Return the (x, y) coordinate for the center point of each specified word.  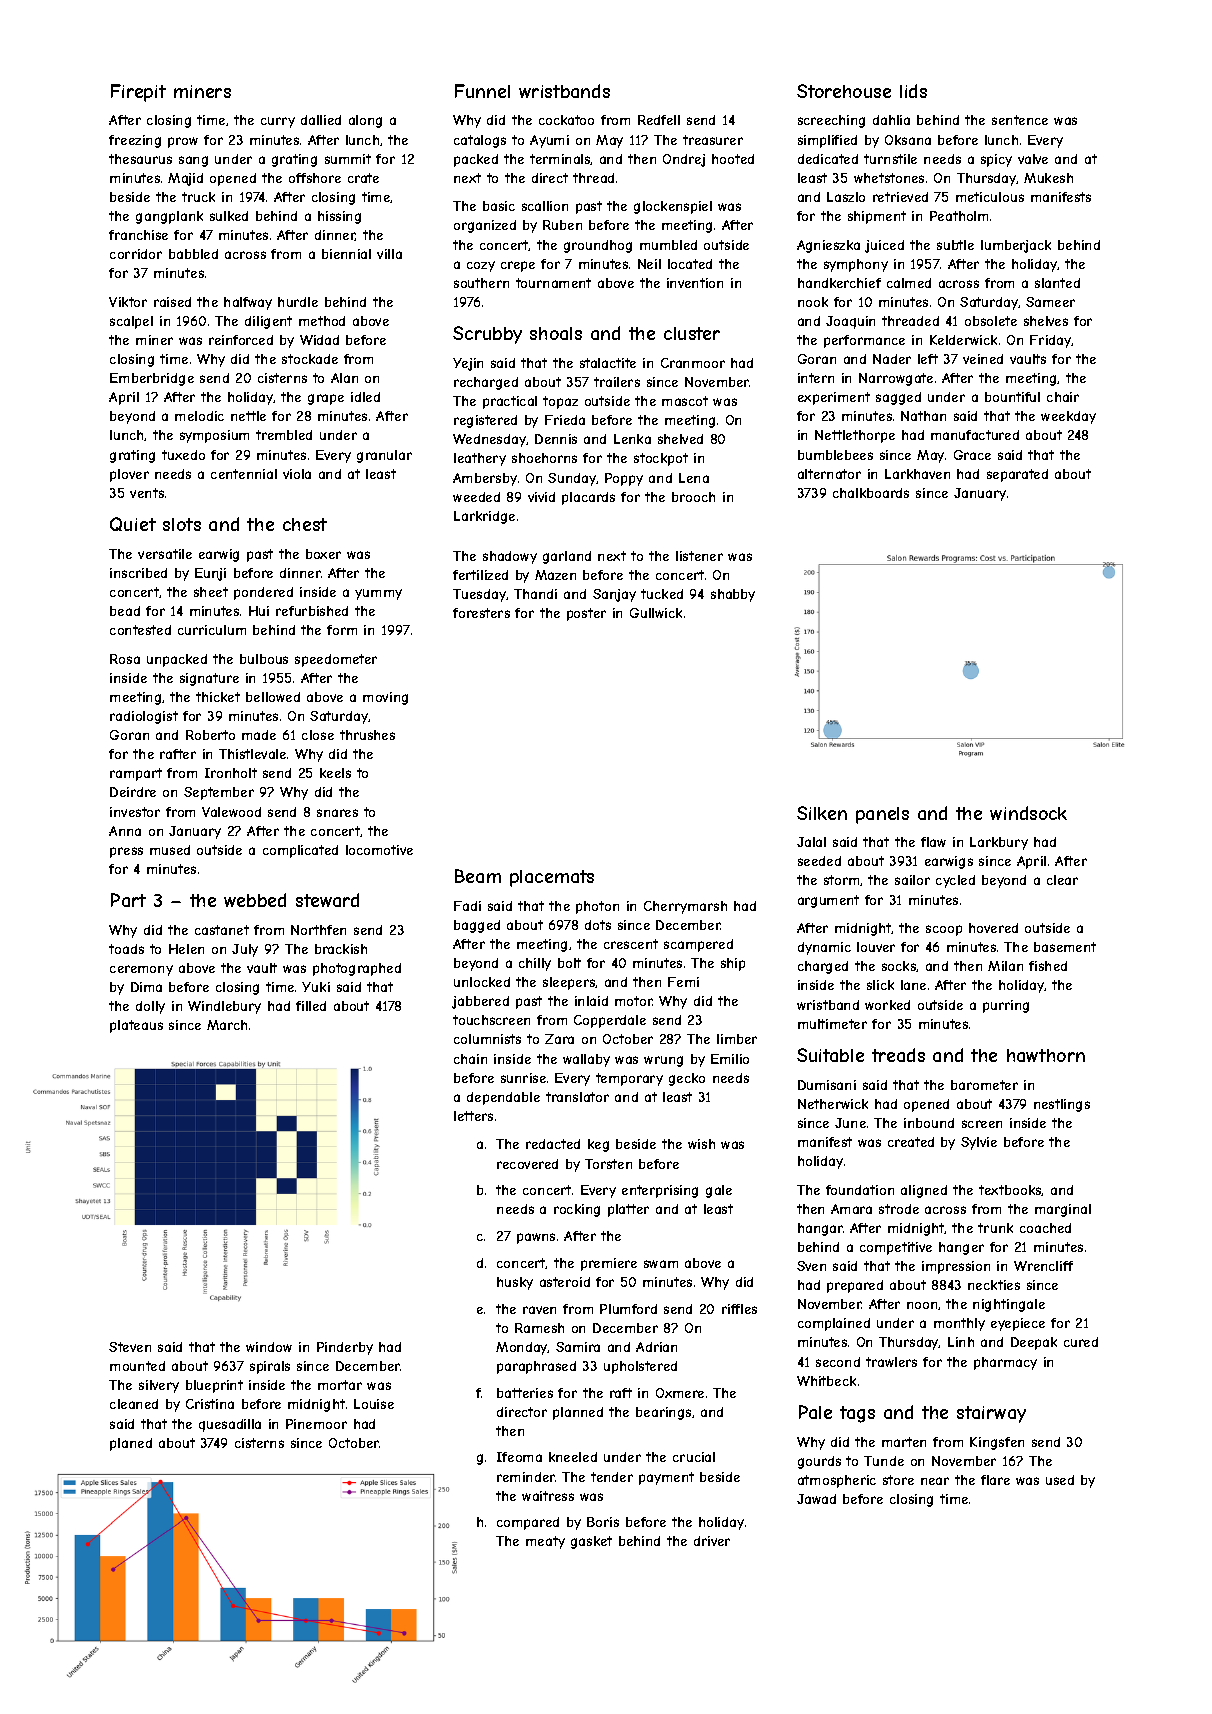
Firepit (138, 93)
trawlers (891, 1362)
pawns (536, 1238)
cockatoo (566, 120)
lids (913, 91)
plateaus (136, 1026)
